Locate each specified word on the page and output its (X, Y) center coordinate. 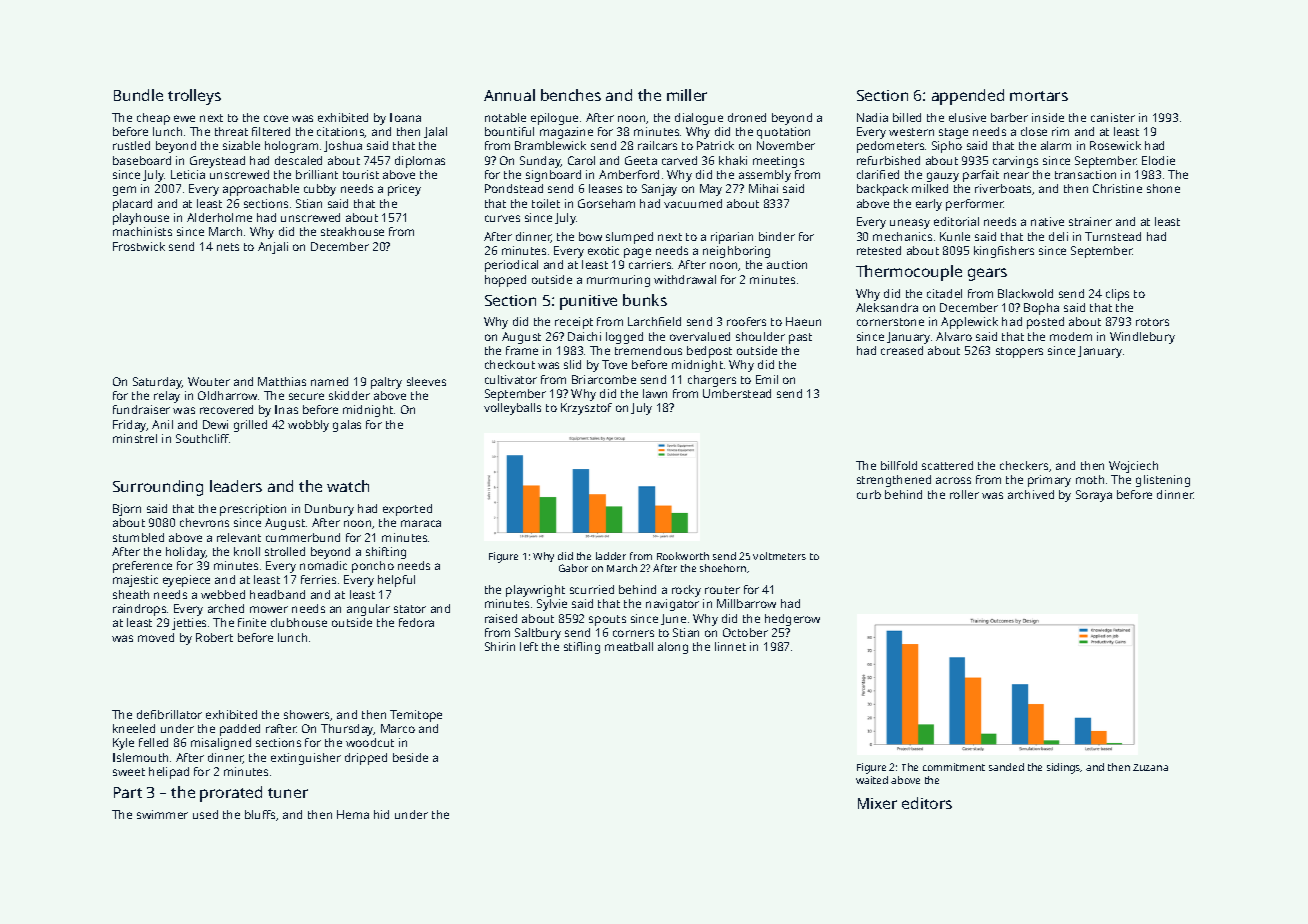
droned (747, 117)
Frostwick (139, 246)
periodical (511, 266)
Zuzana (1150, 767)
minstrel (135, 438)
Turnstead (1113, 236)
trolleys (194, 97)
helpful (396, 581)
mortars (1039, 96)
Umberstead (737, 393)
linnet (730, 646)
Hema (353, 814)
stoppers (1019, 352)
